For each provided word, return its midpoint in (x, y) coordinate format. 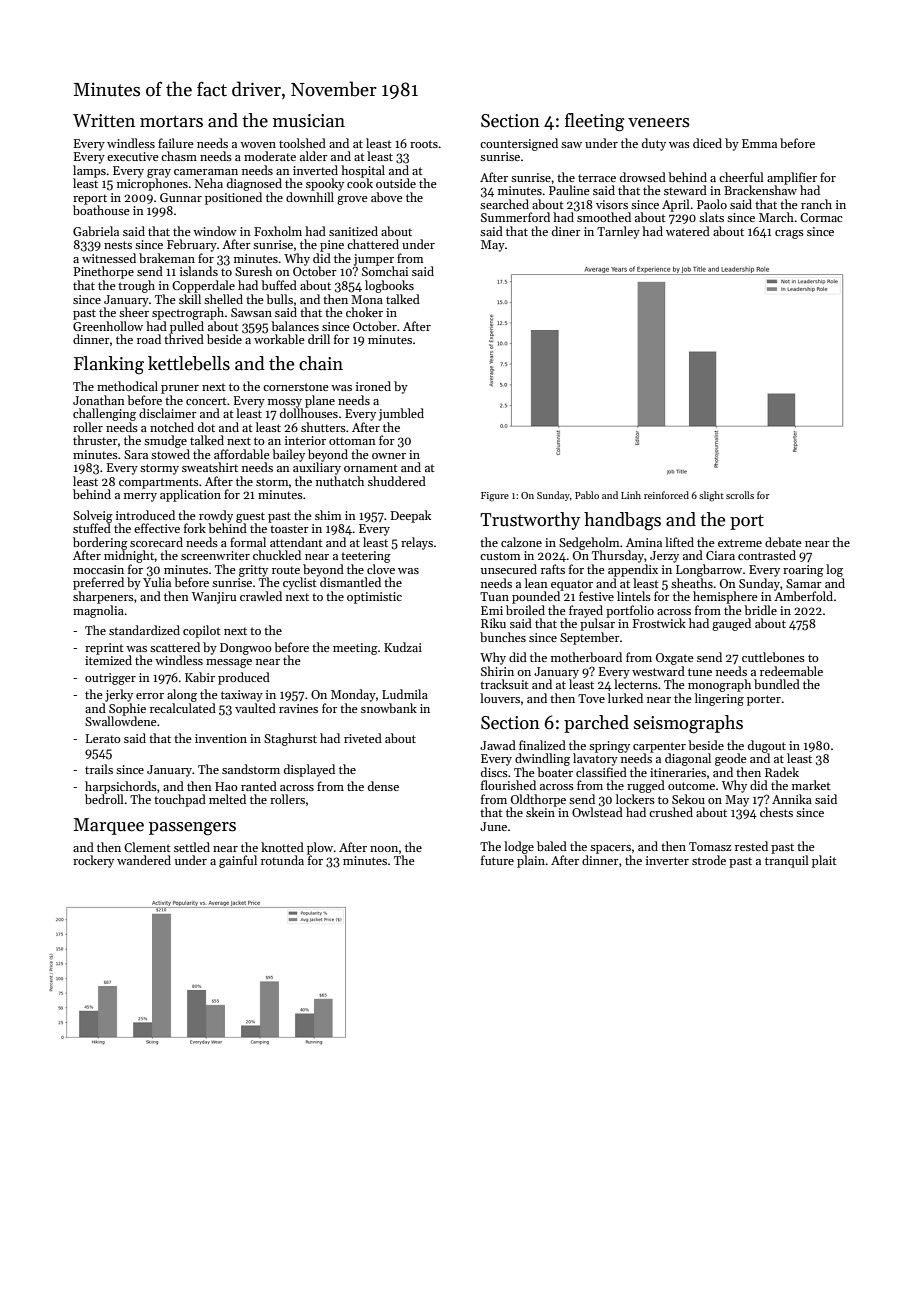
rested (751, 846)
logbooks (389, 286)
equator (572, 585)
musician (309, 121)
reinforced (666, 495)
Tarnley (618, 232)
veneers (659, 123)
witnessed (109, 258)
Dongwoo (246, 649)
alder (314, 156)
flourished (508, 785)
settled (192, 847)
